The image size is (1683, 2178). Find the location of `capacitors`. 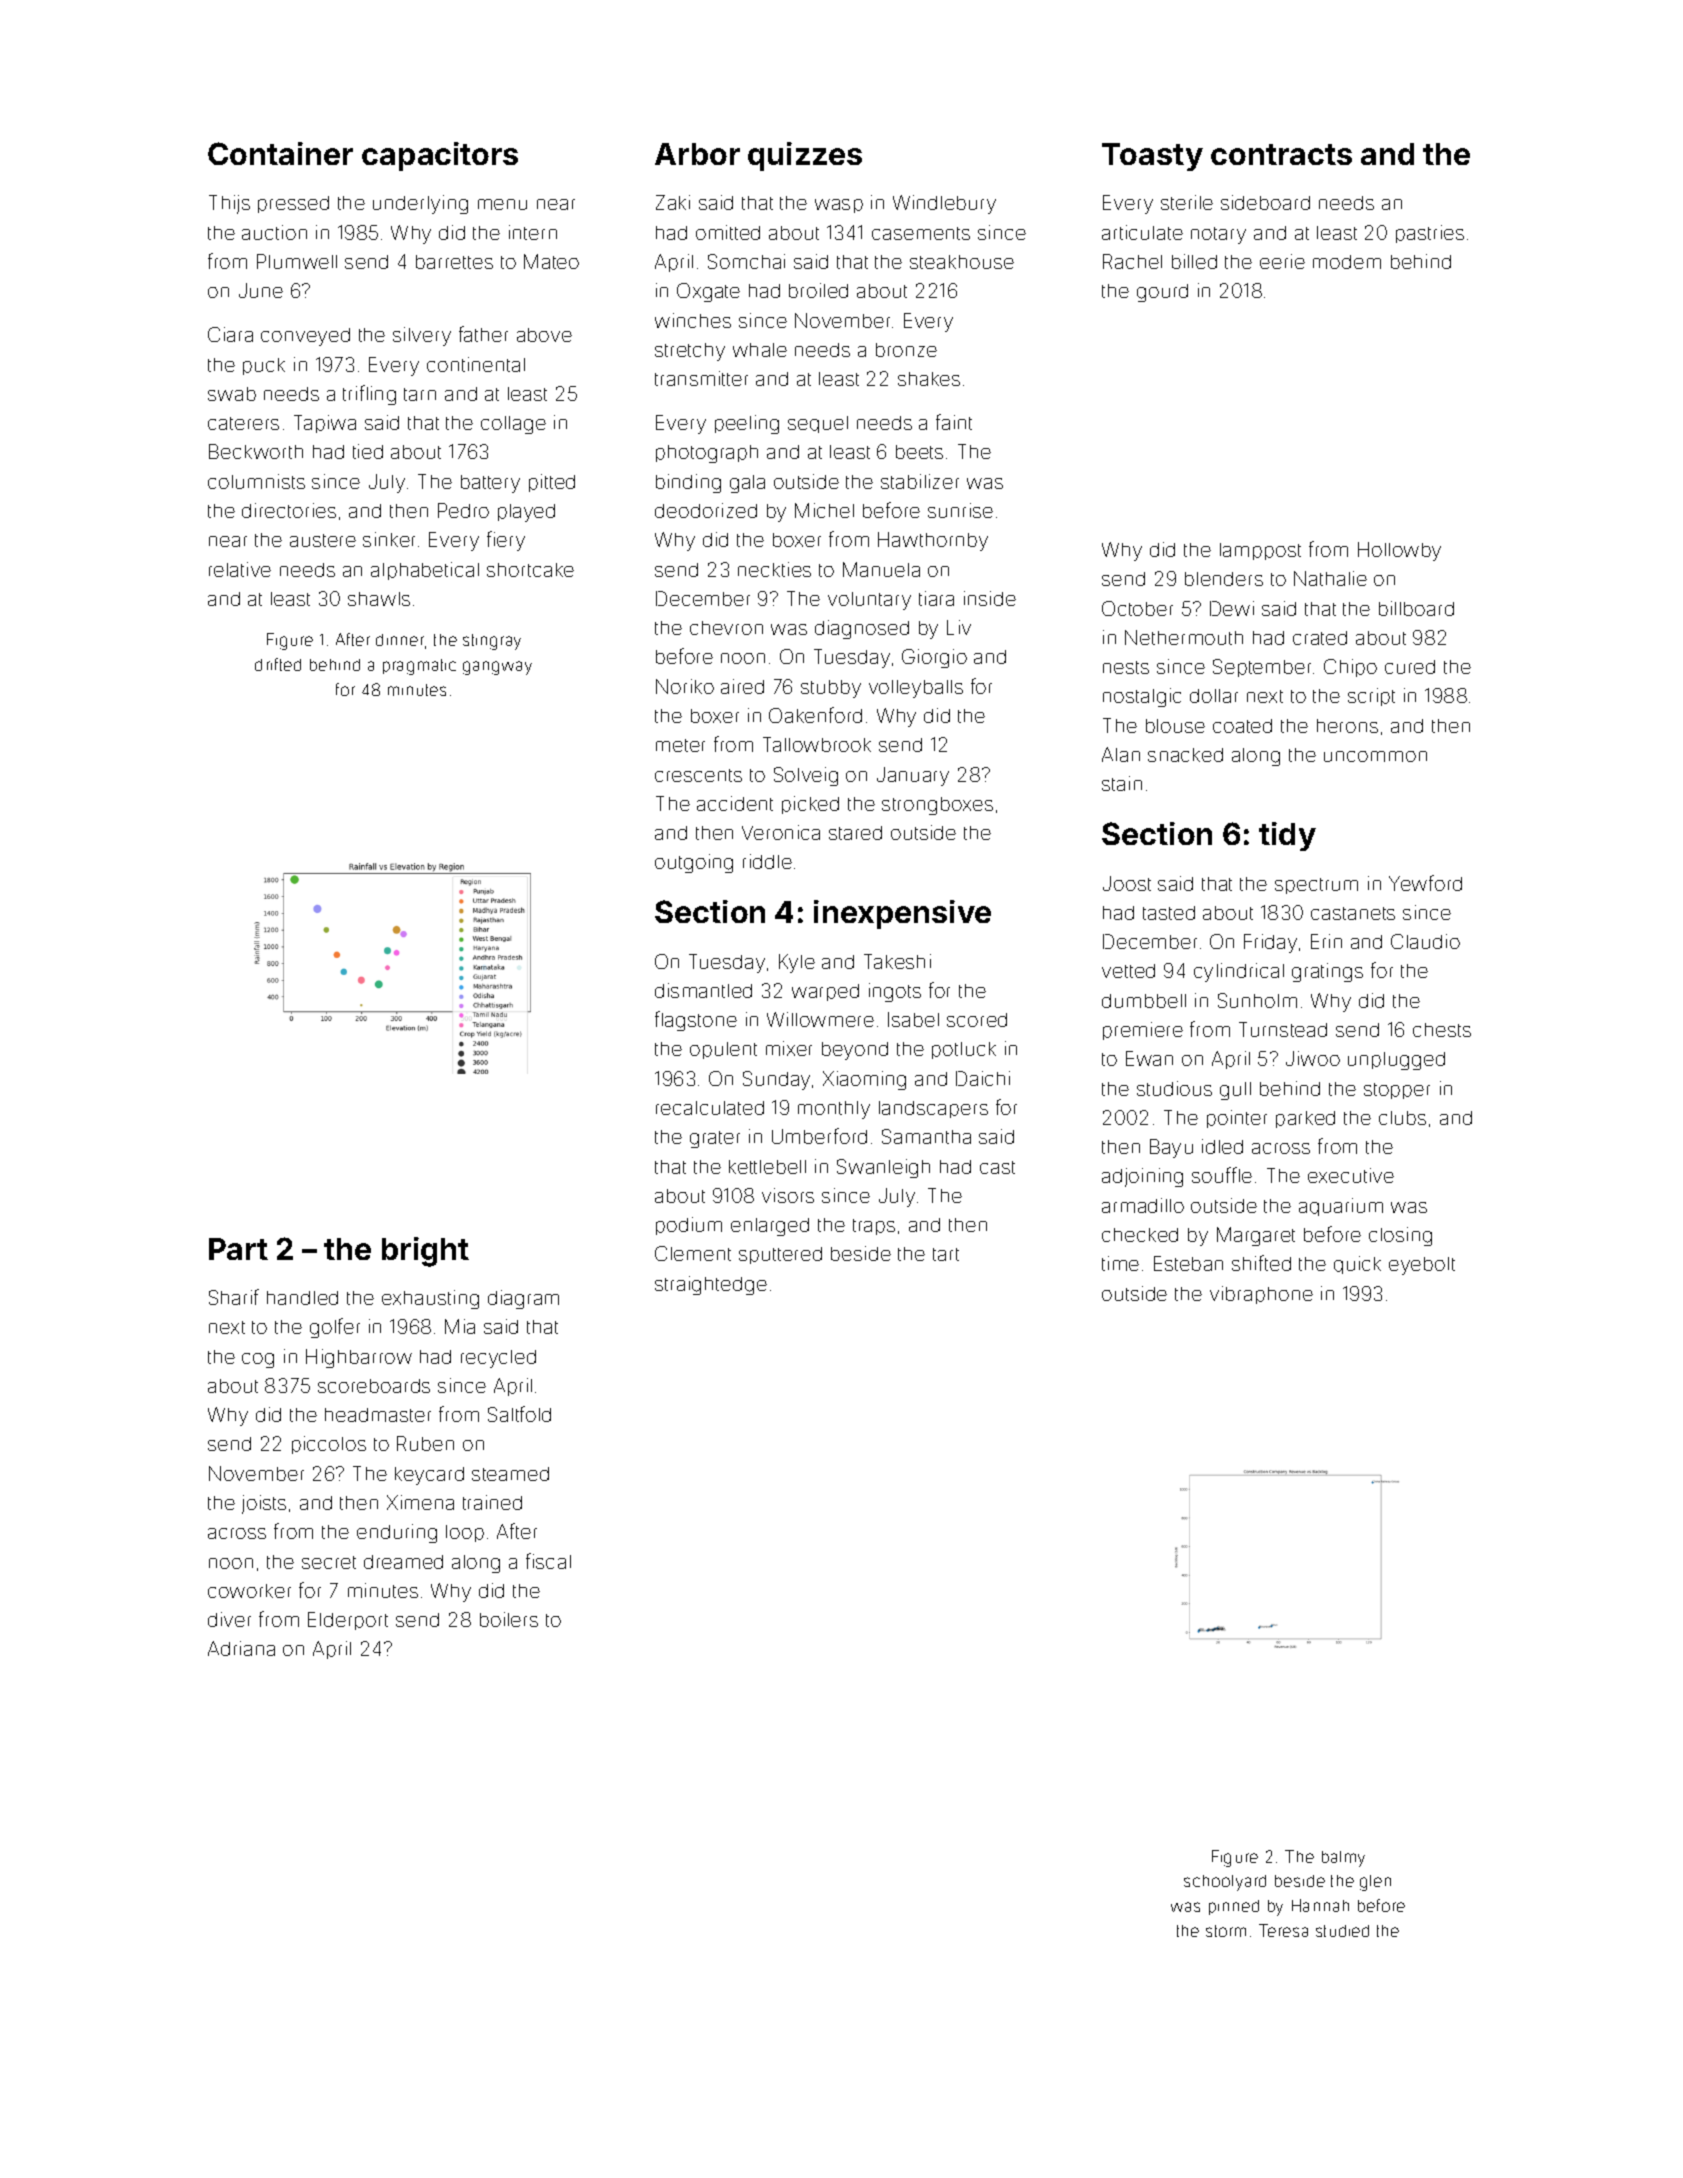

capacitors is located at coordinates (440, 156).
